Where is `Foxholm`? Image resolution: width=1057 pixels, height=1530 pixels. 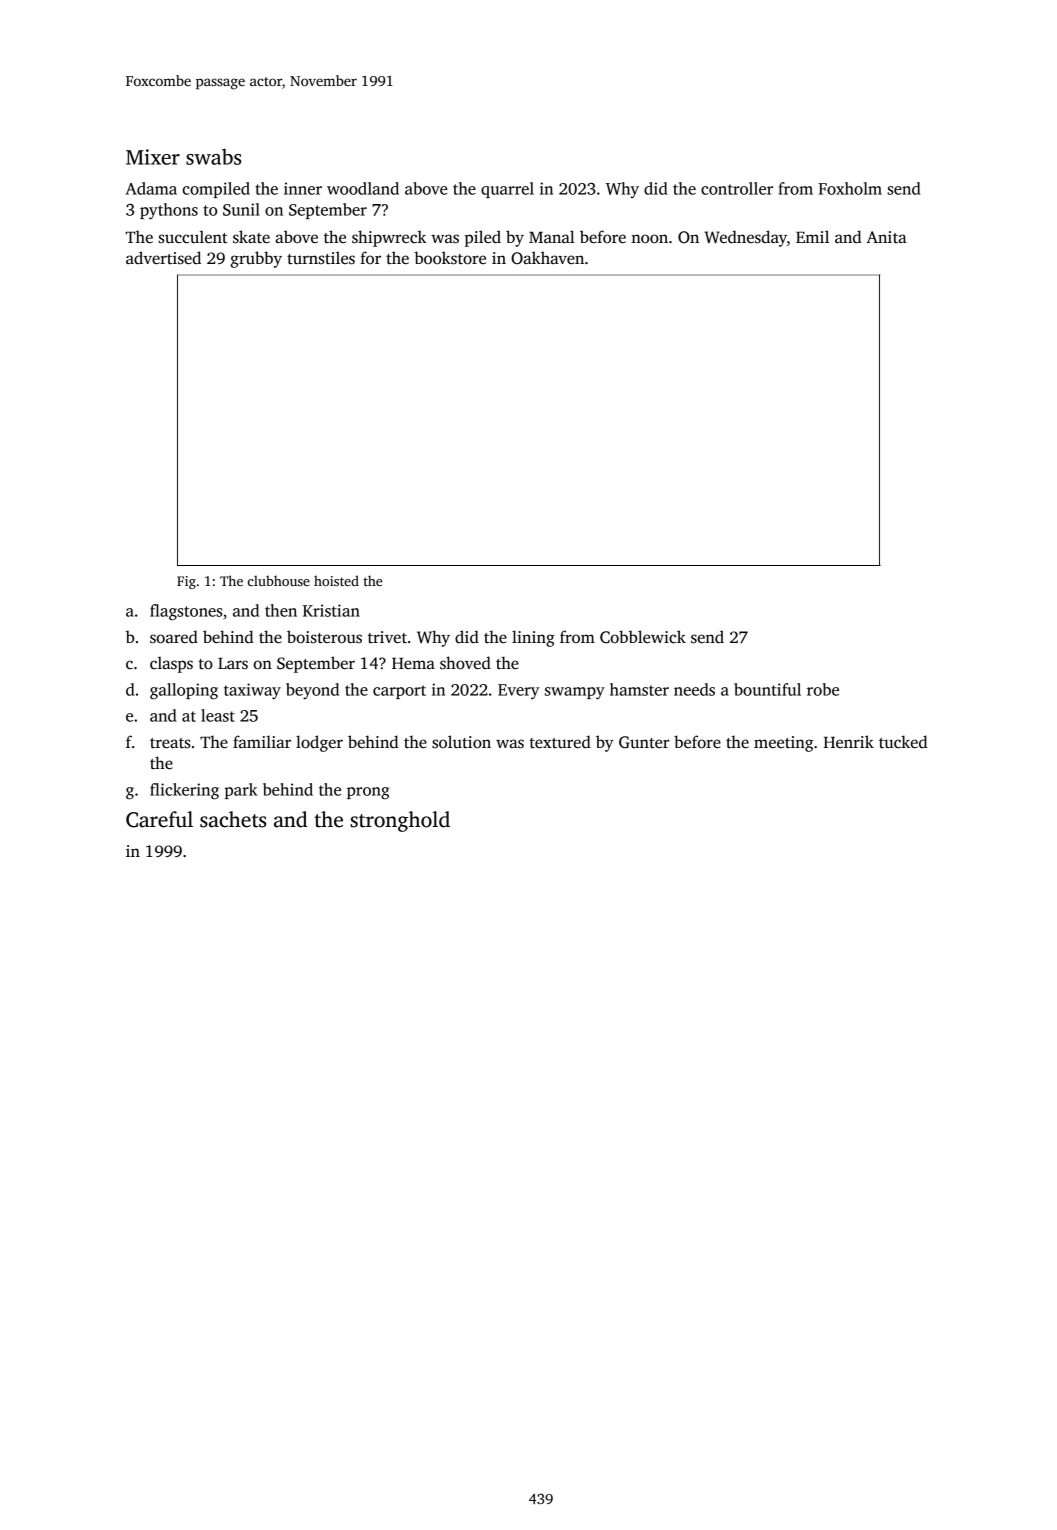
Foxholm is located at coordinates (850, 188).
